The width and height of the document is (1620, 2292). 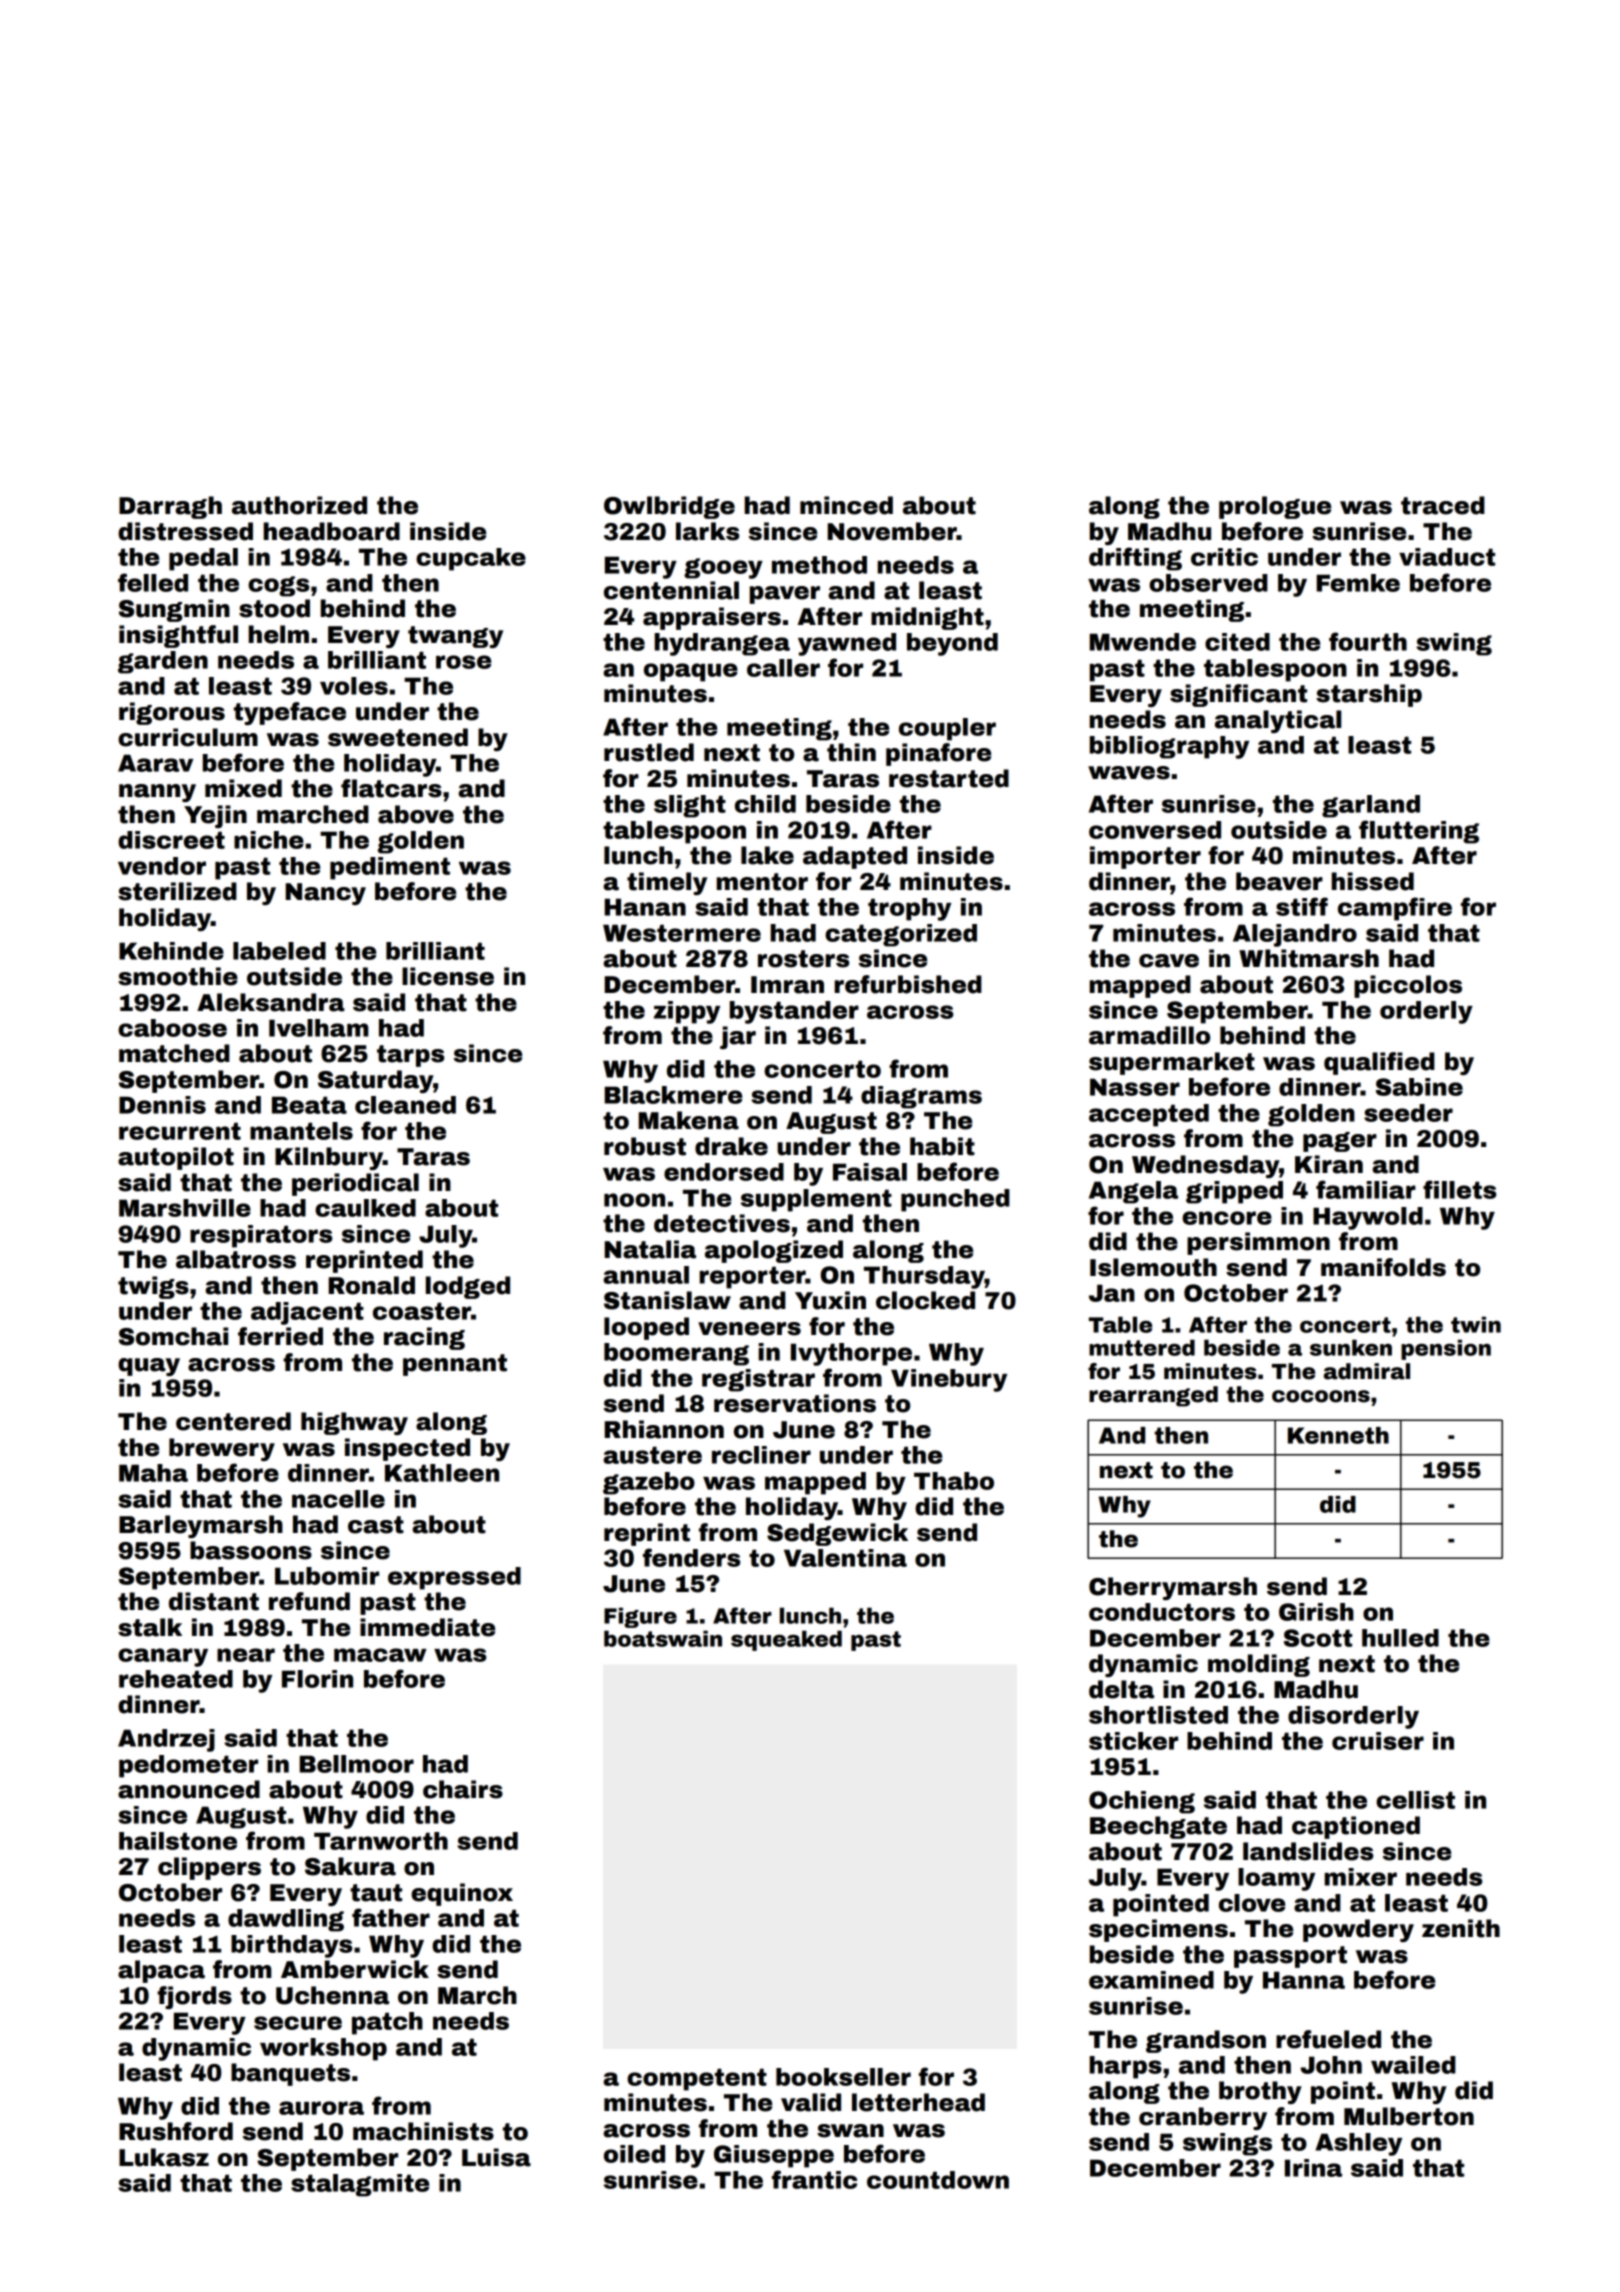 What do you see at coordinates (164, 2157) in the document?
I see `Lukasz` at bounding box center [164, 2157].
